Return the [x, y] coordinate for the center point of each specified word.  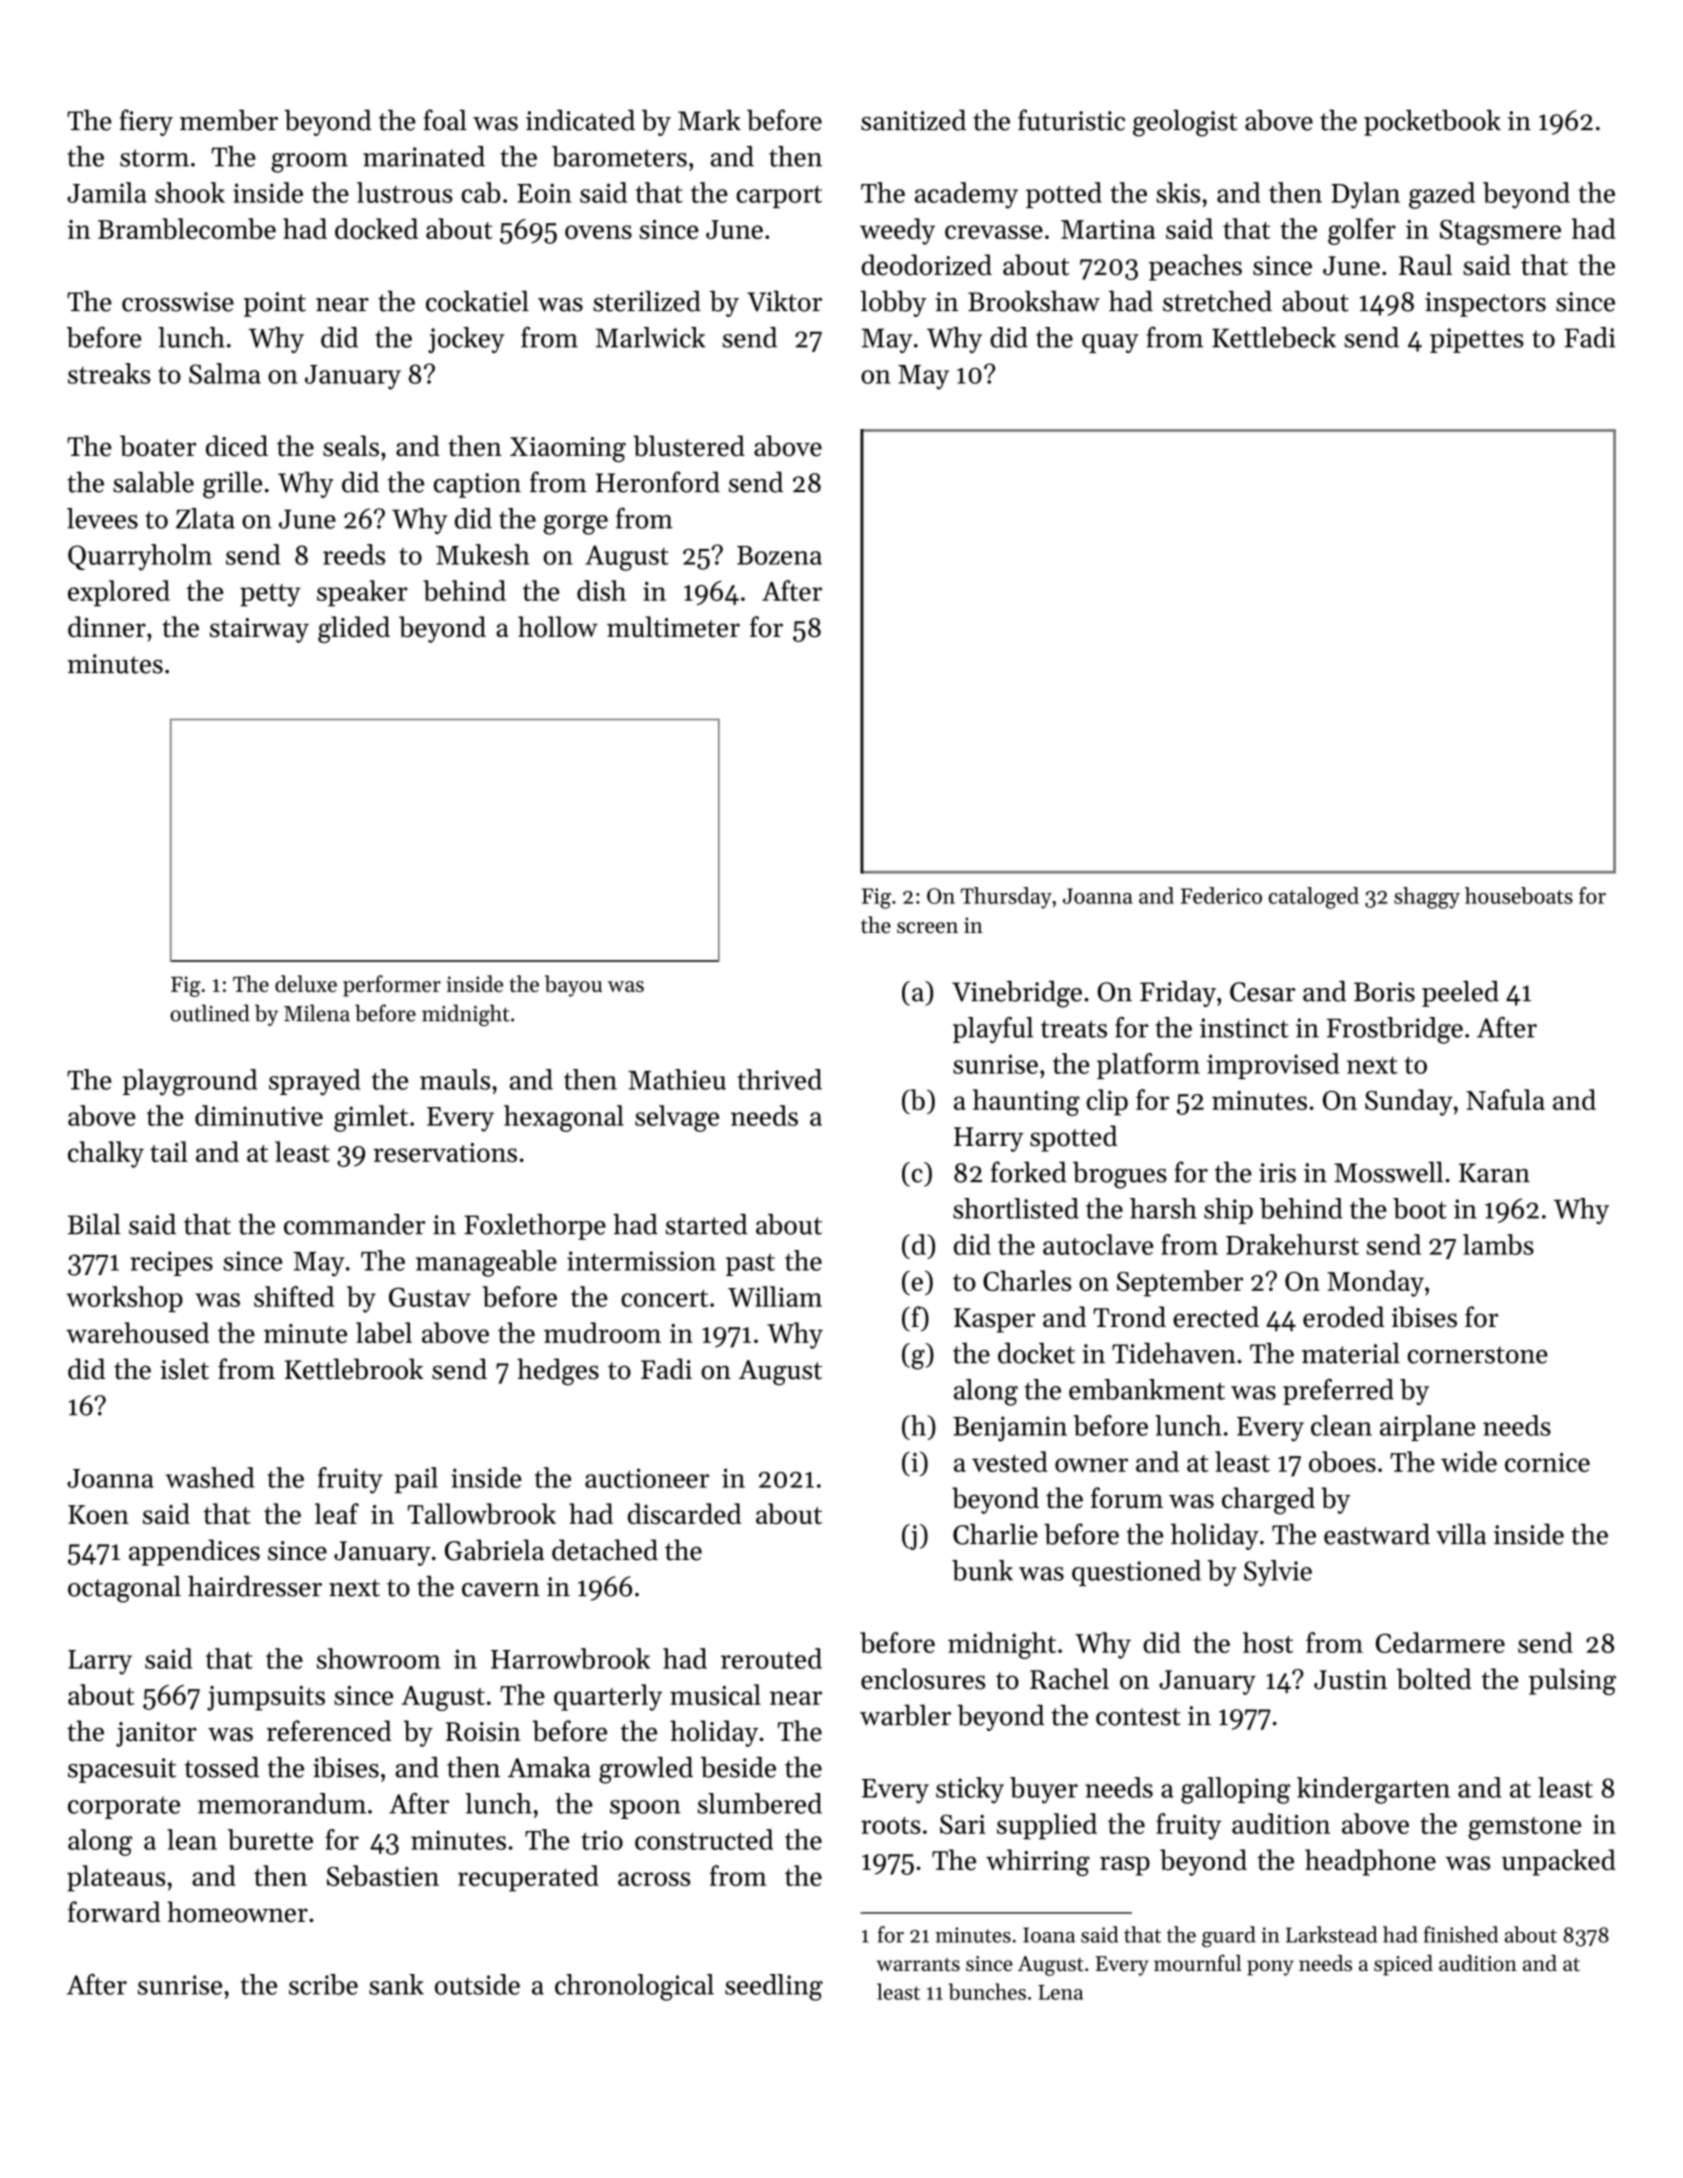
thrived [780, 1079]
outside [477, 1984]
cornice [1547, 1462]
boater [158, 446]
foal [445, 120]
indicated [580, 120]
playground [190, 1082]
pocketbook [1432, 122]
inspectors [1485, 304]
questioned [1136, 1573]
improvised [1273, 1066]
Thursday [1006, 898]
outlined [210, 1013]
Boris [1384, 992]
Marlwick [650, 337]
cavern [501, 1590]
